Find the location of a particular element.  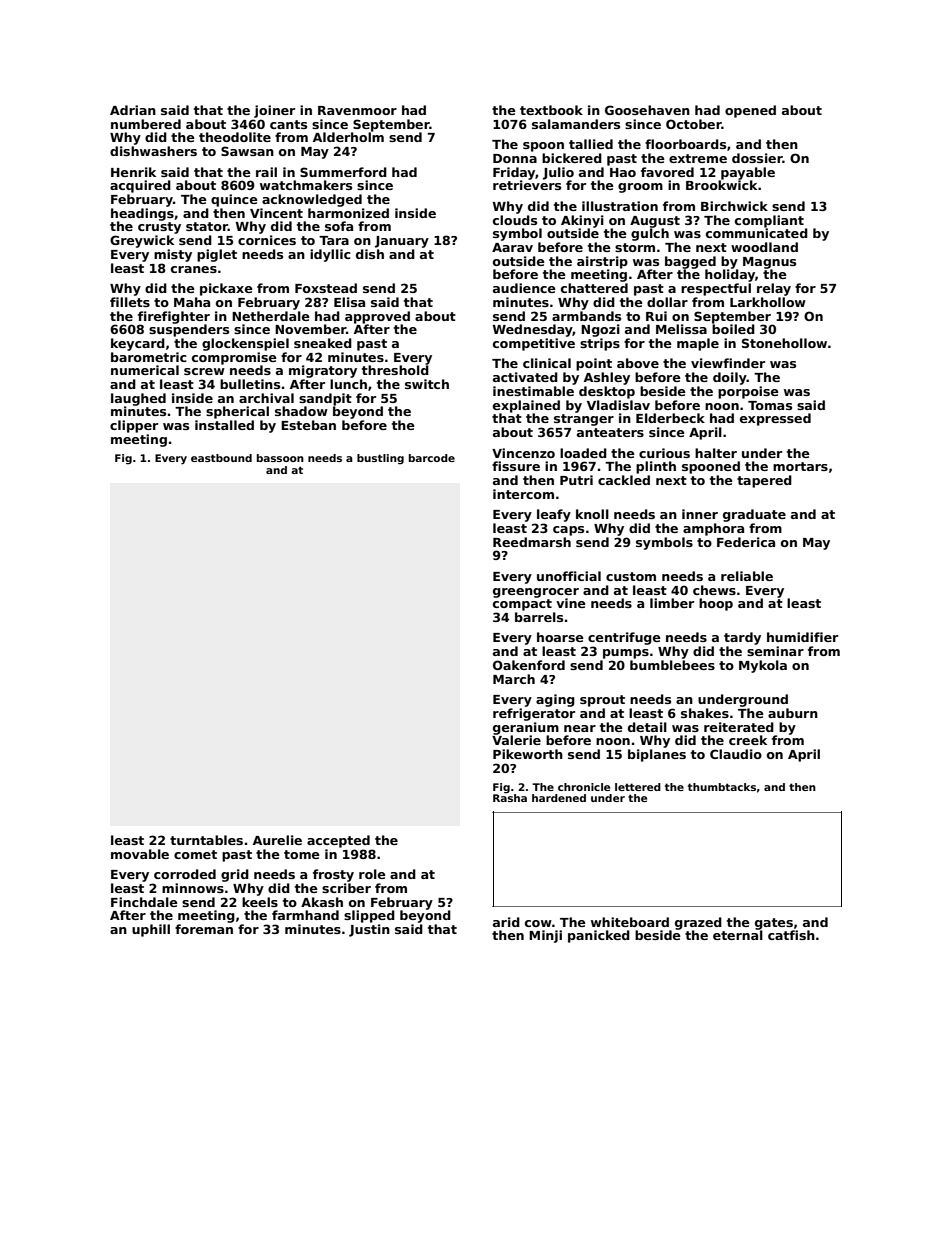

arid is located at coordinates (506, 922).
